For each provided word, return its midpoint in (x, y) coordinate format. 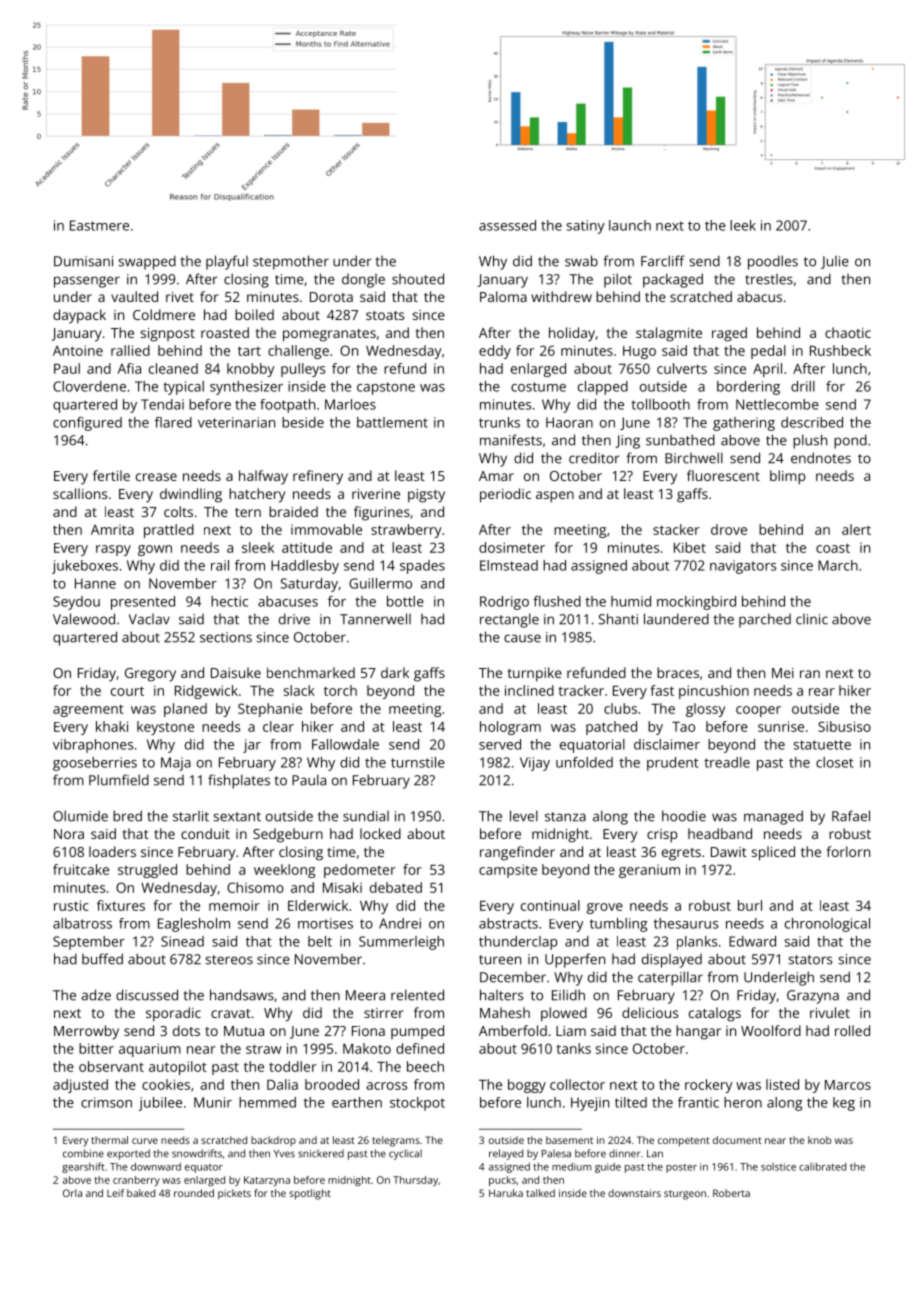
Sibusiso (844, 726)
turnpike (535, 674)
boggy (527, 1086)
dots (186, 1030)
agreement (88, 710)
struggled (147, 871)
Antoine (78, 350)
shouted (418, 279)
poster (681, 1168)
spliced (773, 853)
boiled (254, 314)
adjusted (80, 1086)
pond (850, 441)
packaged (673, 280)
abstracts (508, 923)
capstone (386, 388)
